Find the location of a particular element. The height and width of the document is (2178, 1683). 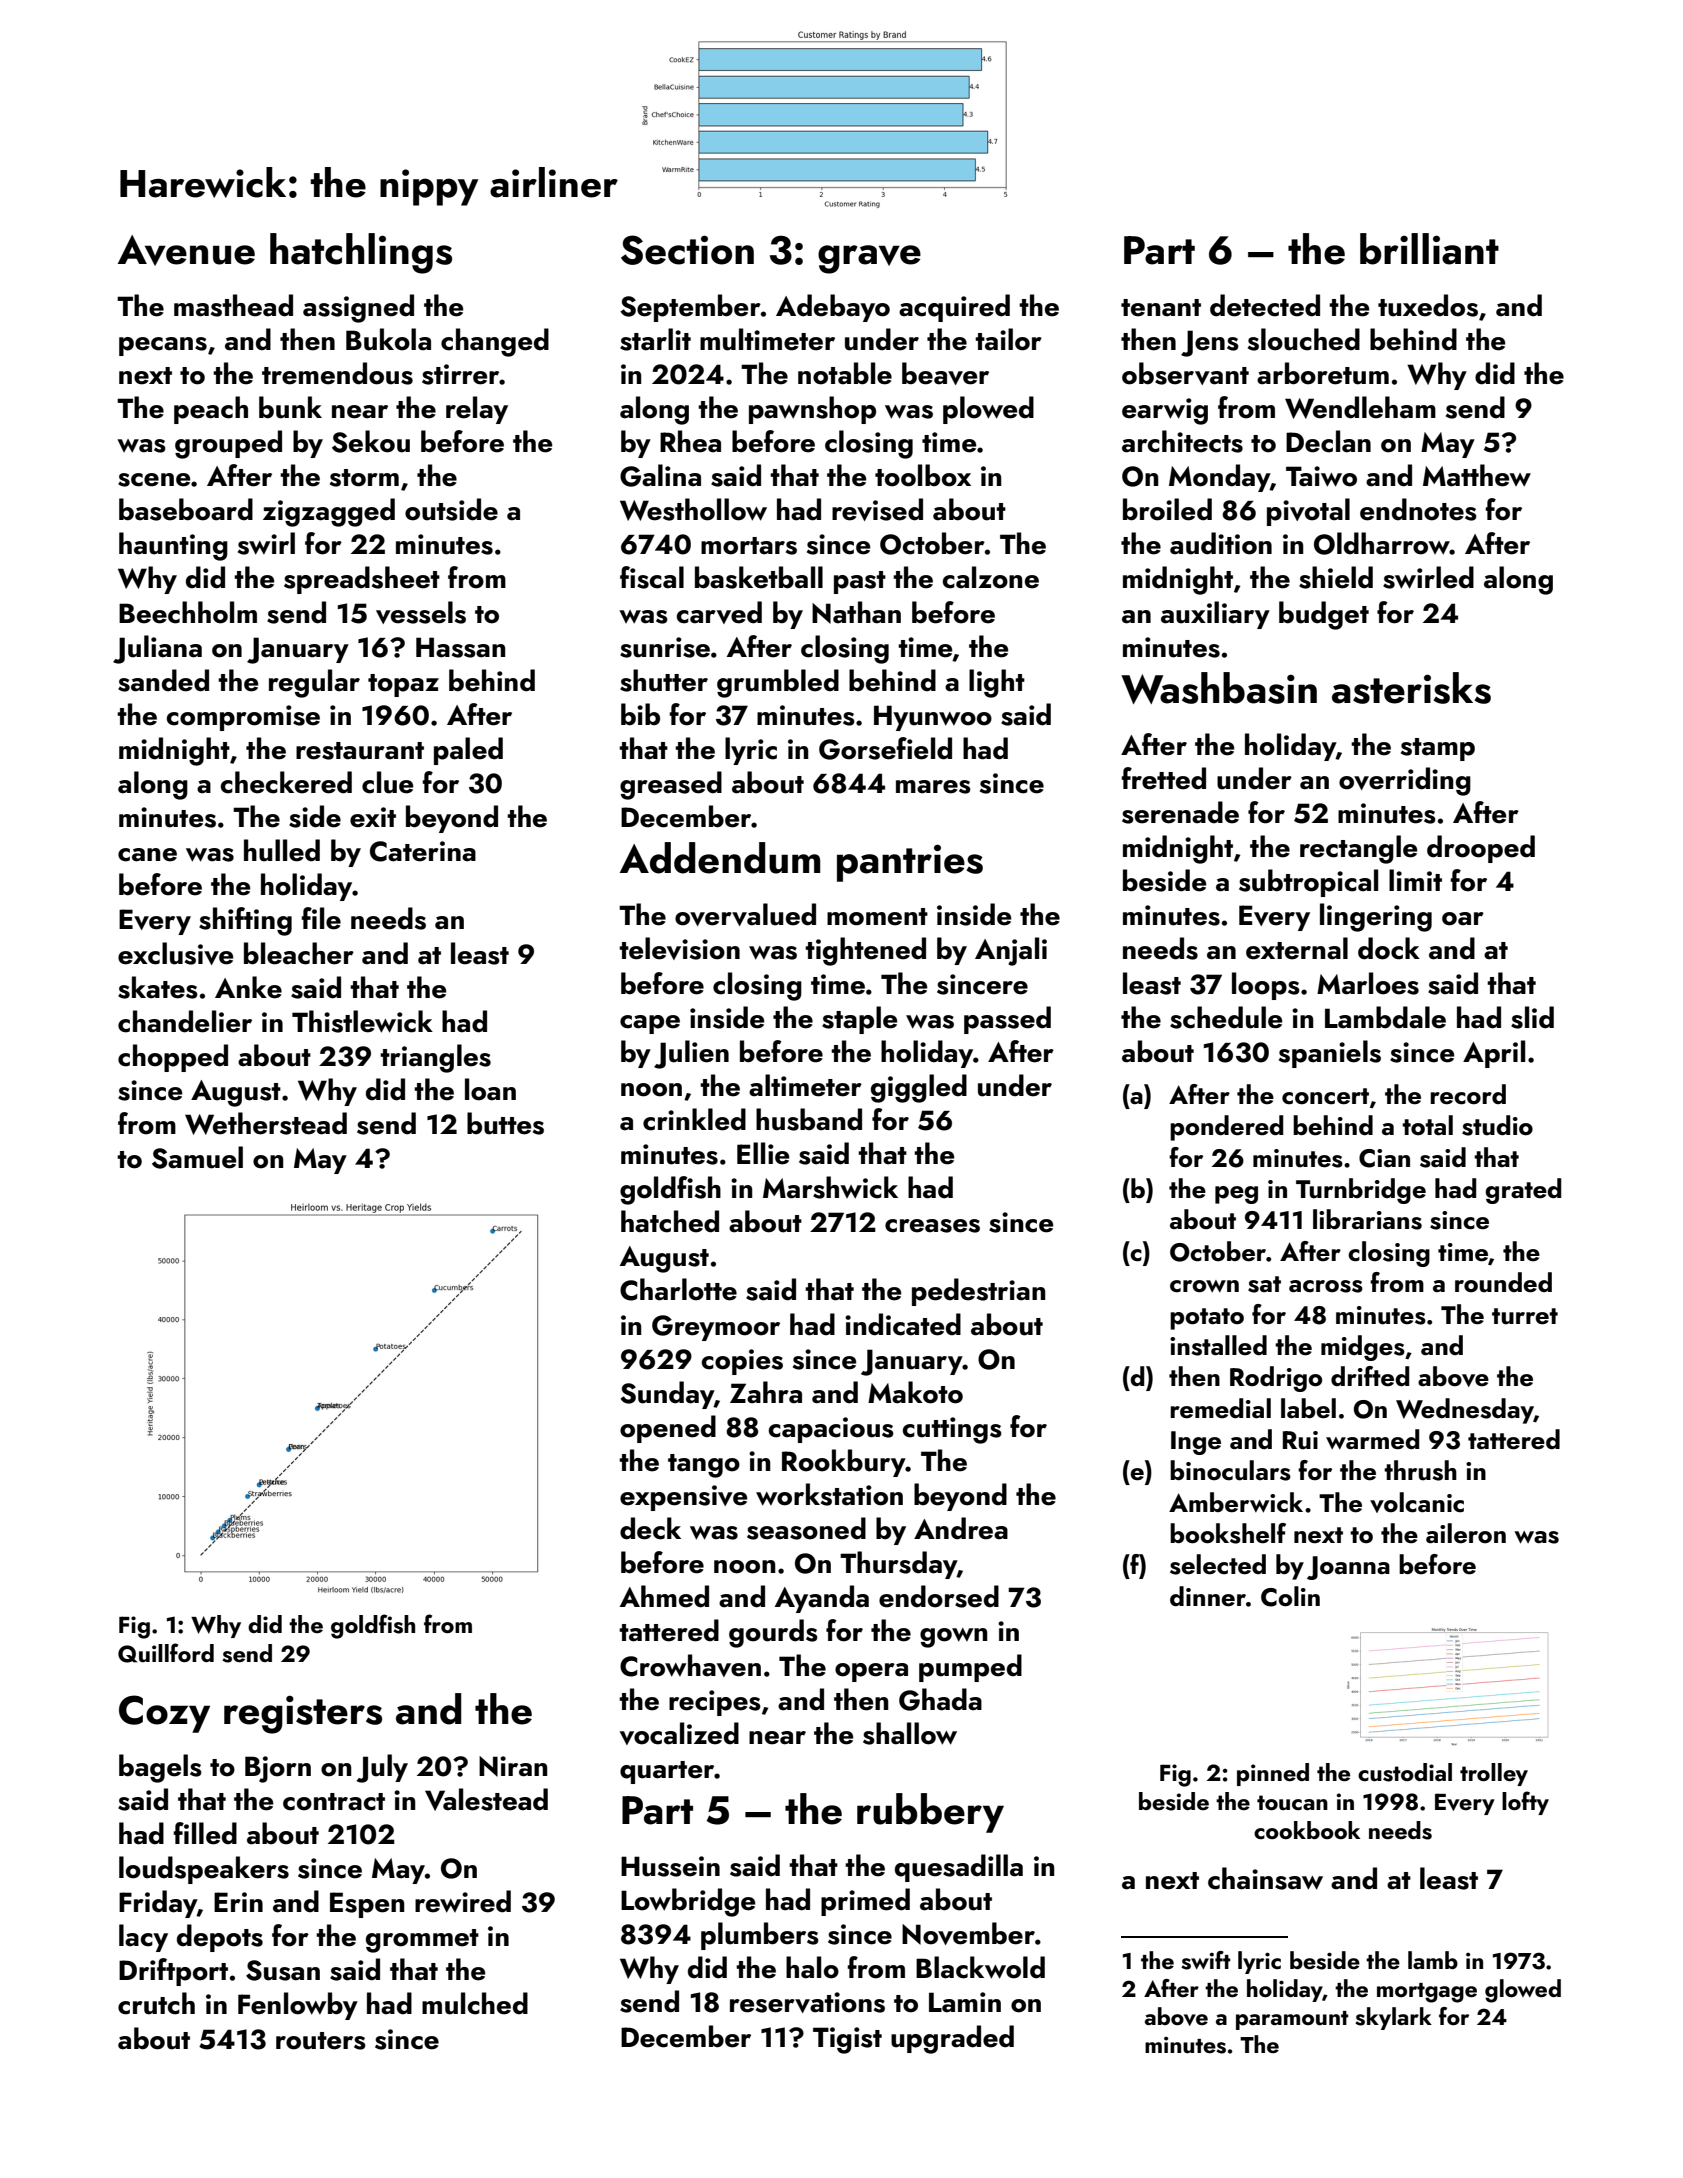

volcanic is located at coordinates (1417, 1502).
